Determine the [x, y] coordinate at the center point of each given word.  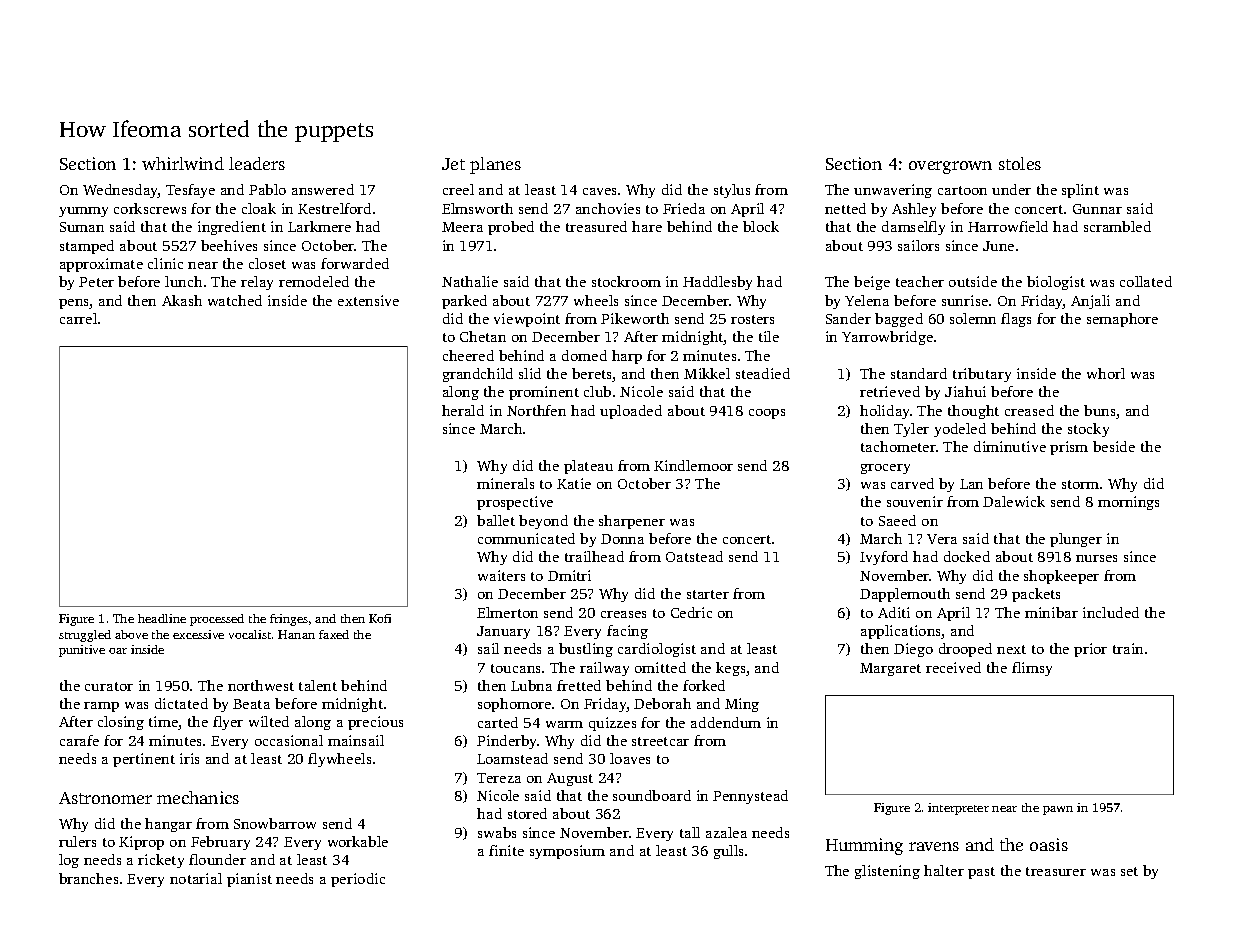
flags [1016, 320]
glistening [887, 872]
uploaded [631, 412]
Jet [453, 164]
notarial [196, 878]
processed [217, 620]
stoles [1020, 163]
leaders [257, 163]
